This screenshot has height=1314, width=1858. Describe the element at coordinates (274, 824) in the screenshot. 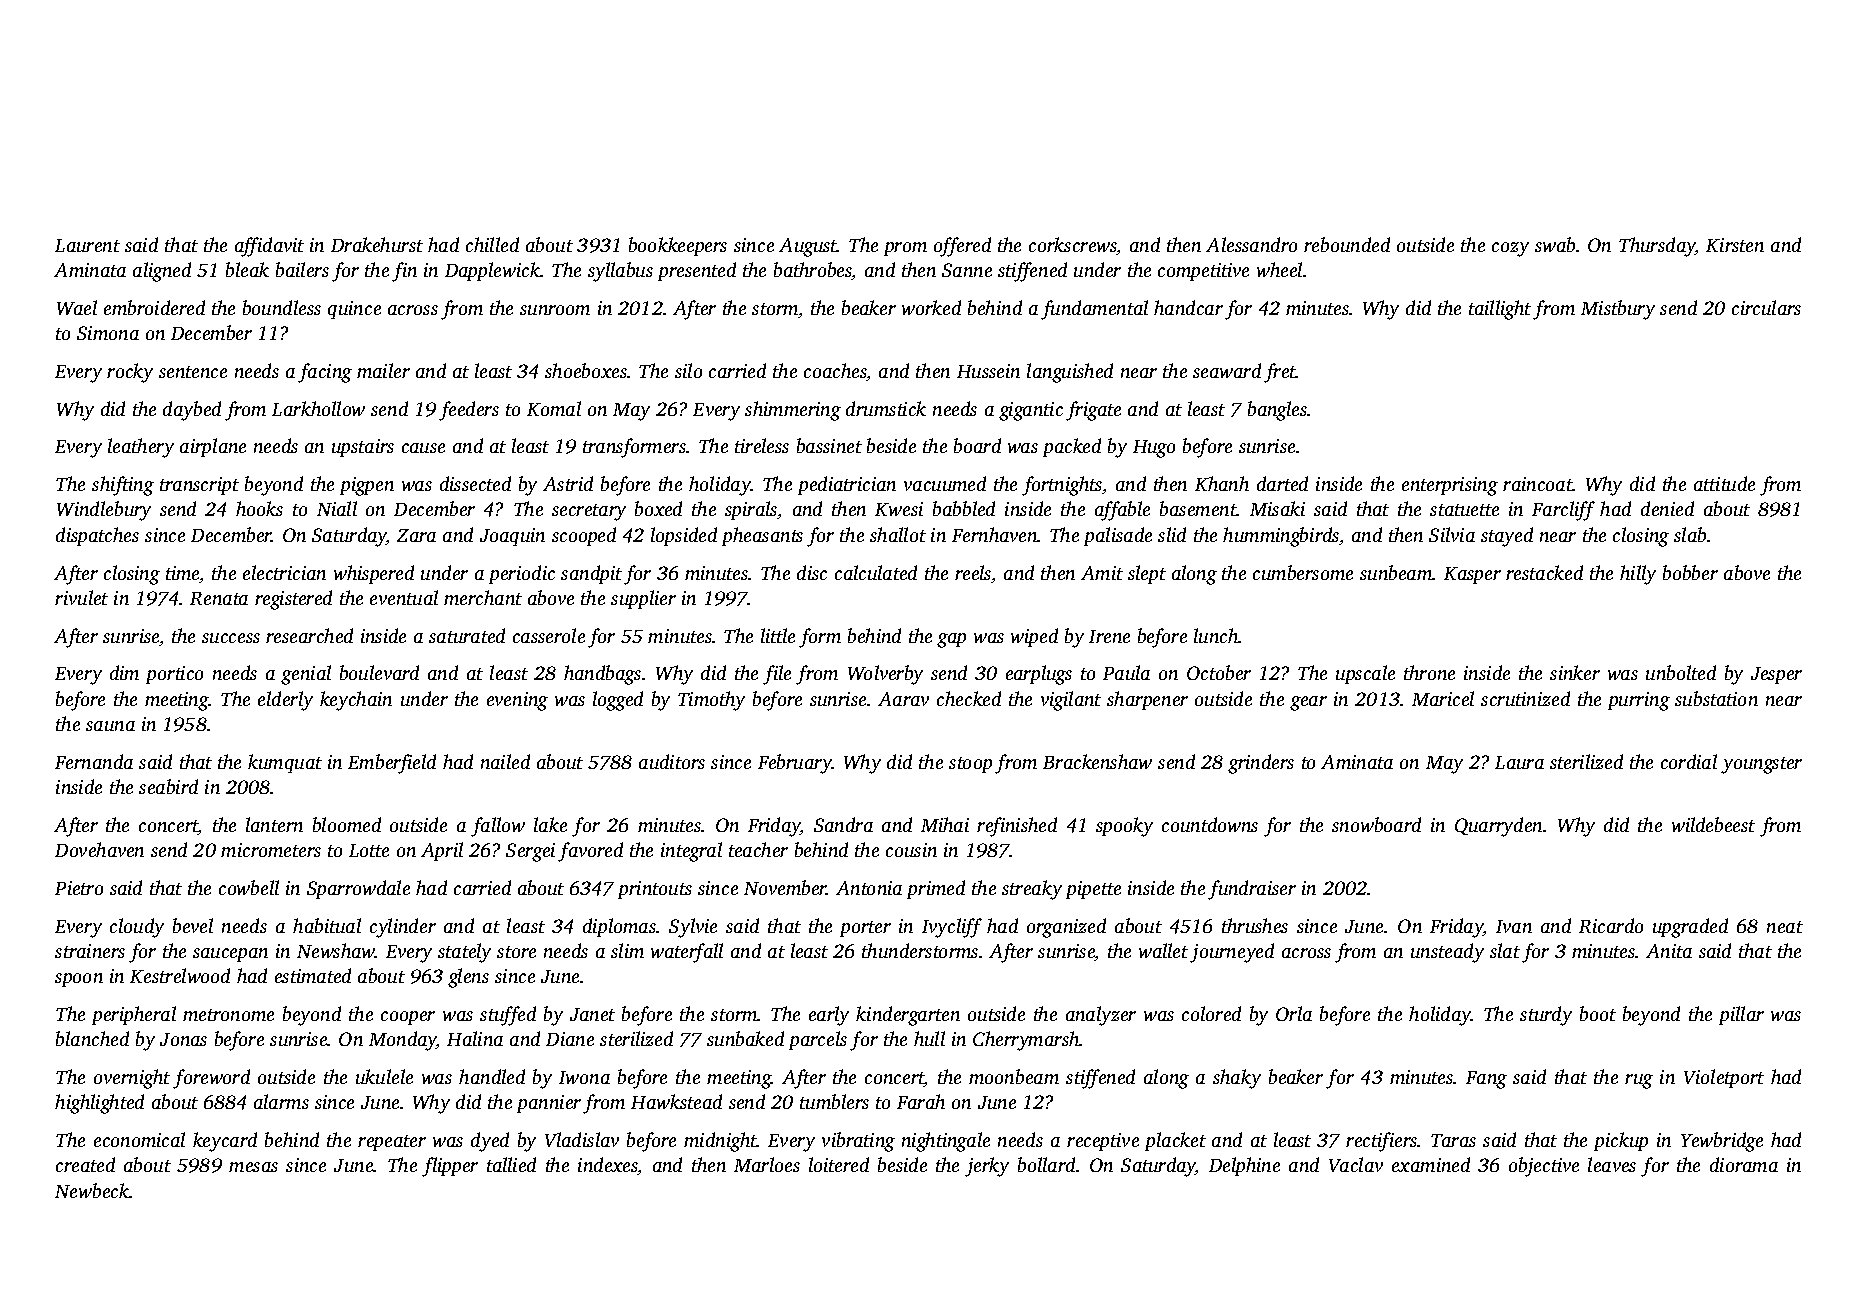

I see `lantern` at that location.
